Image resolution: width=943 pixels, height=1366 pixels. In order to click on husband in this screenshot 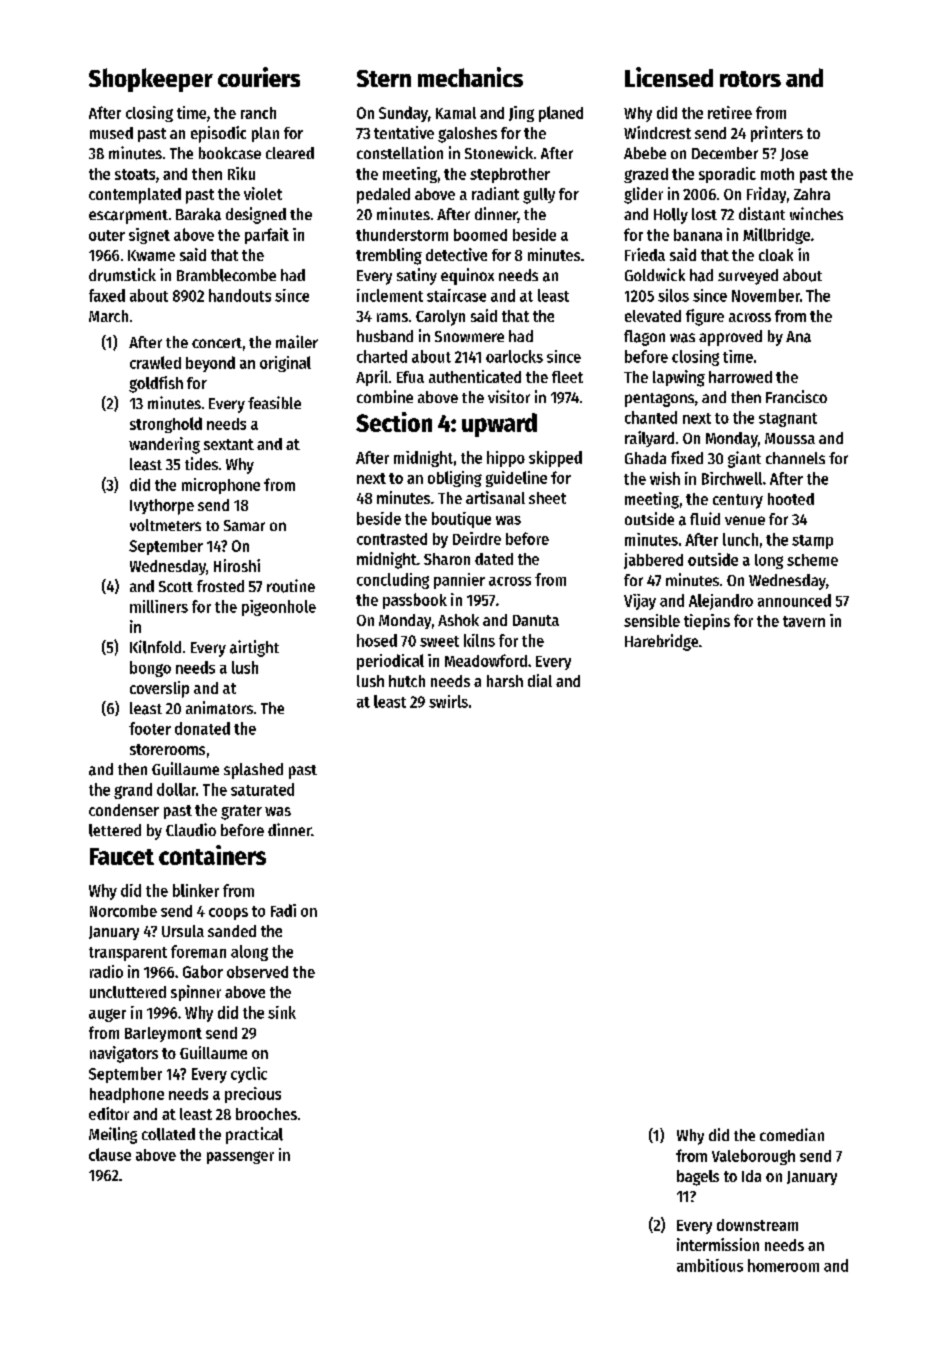, I will do `click(385, 336)`.
